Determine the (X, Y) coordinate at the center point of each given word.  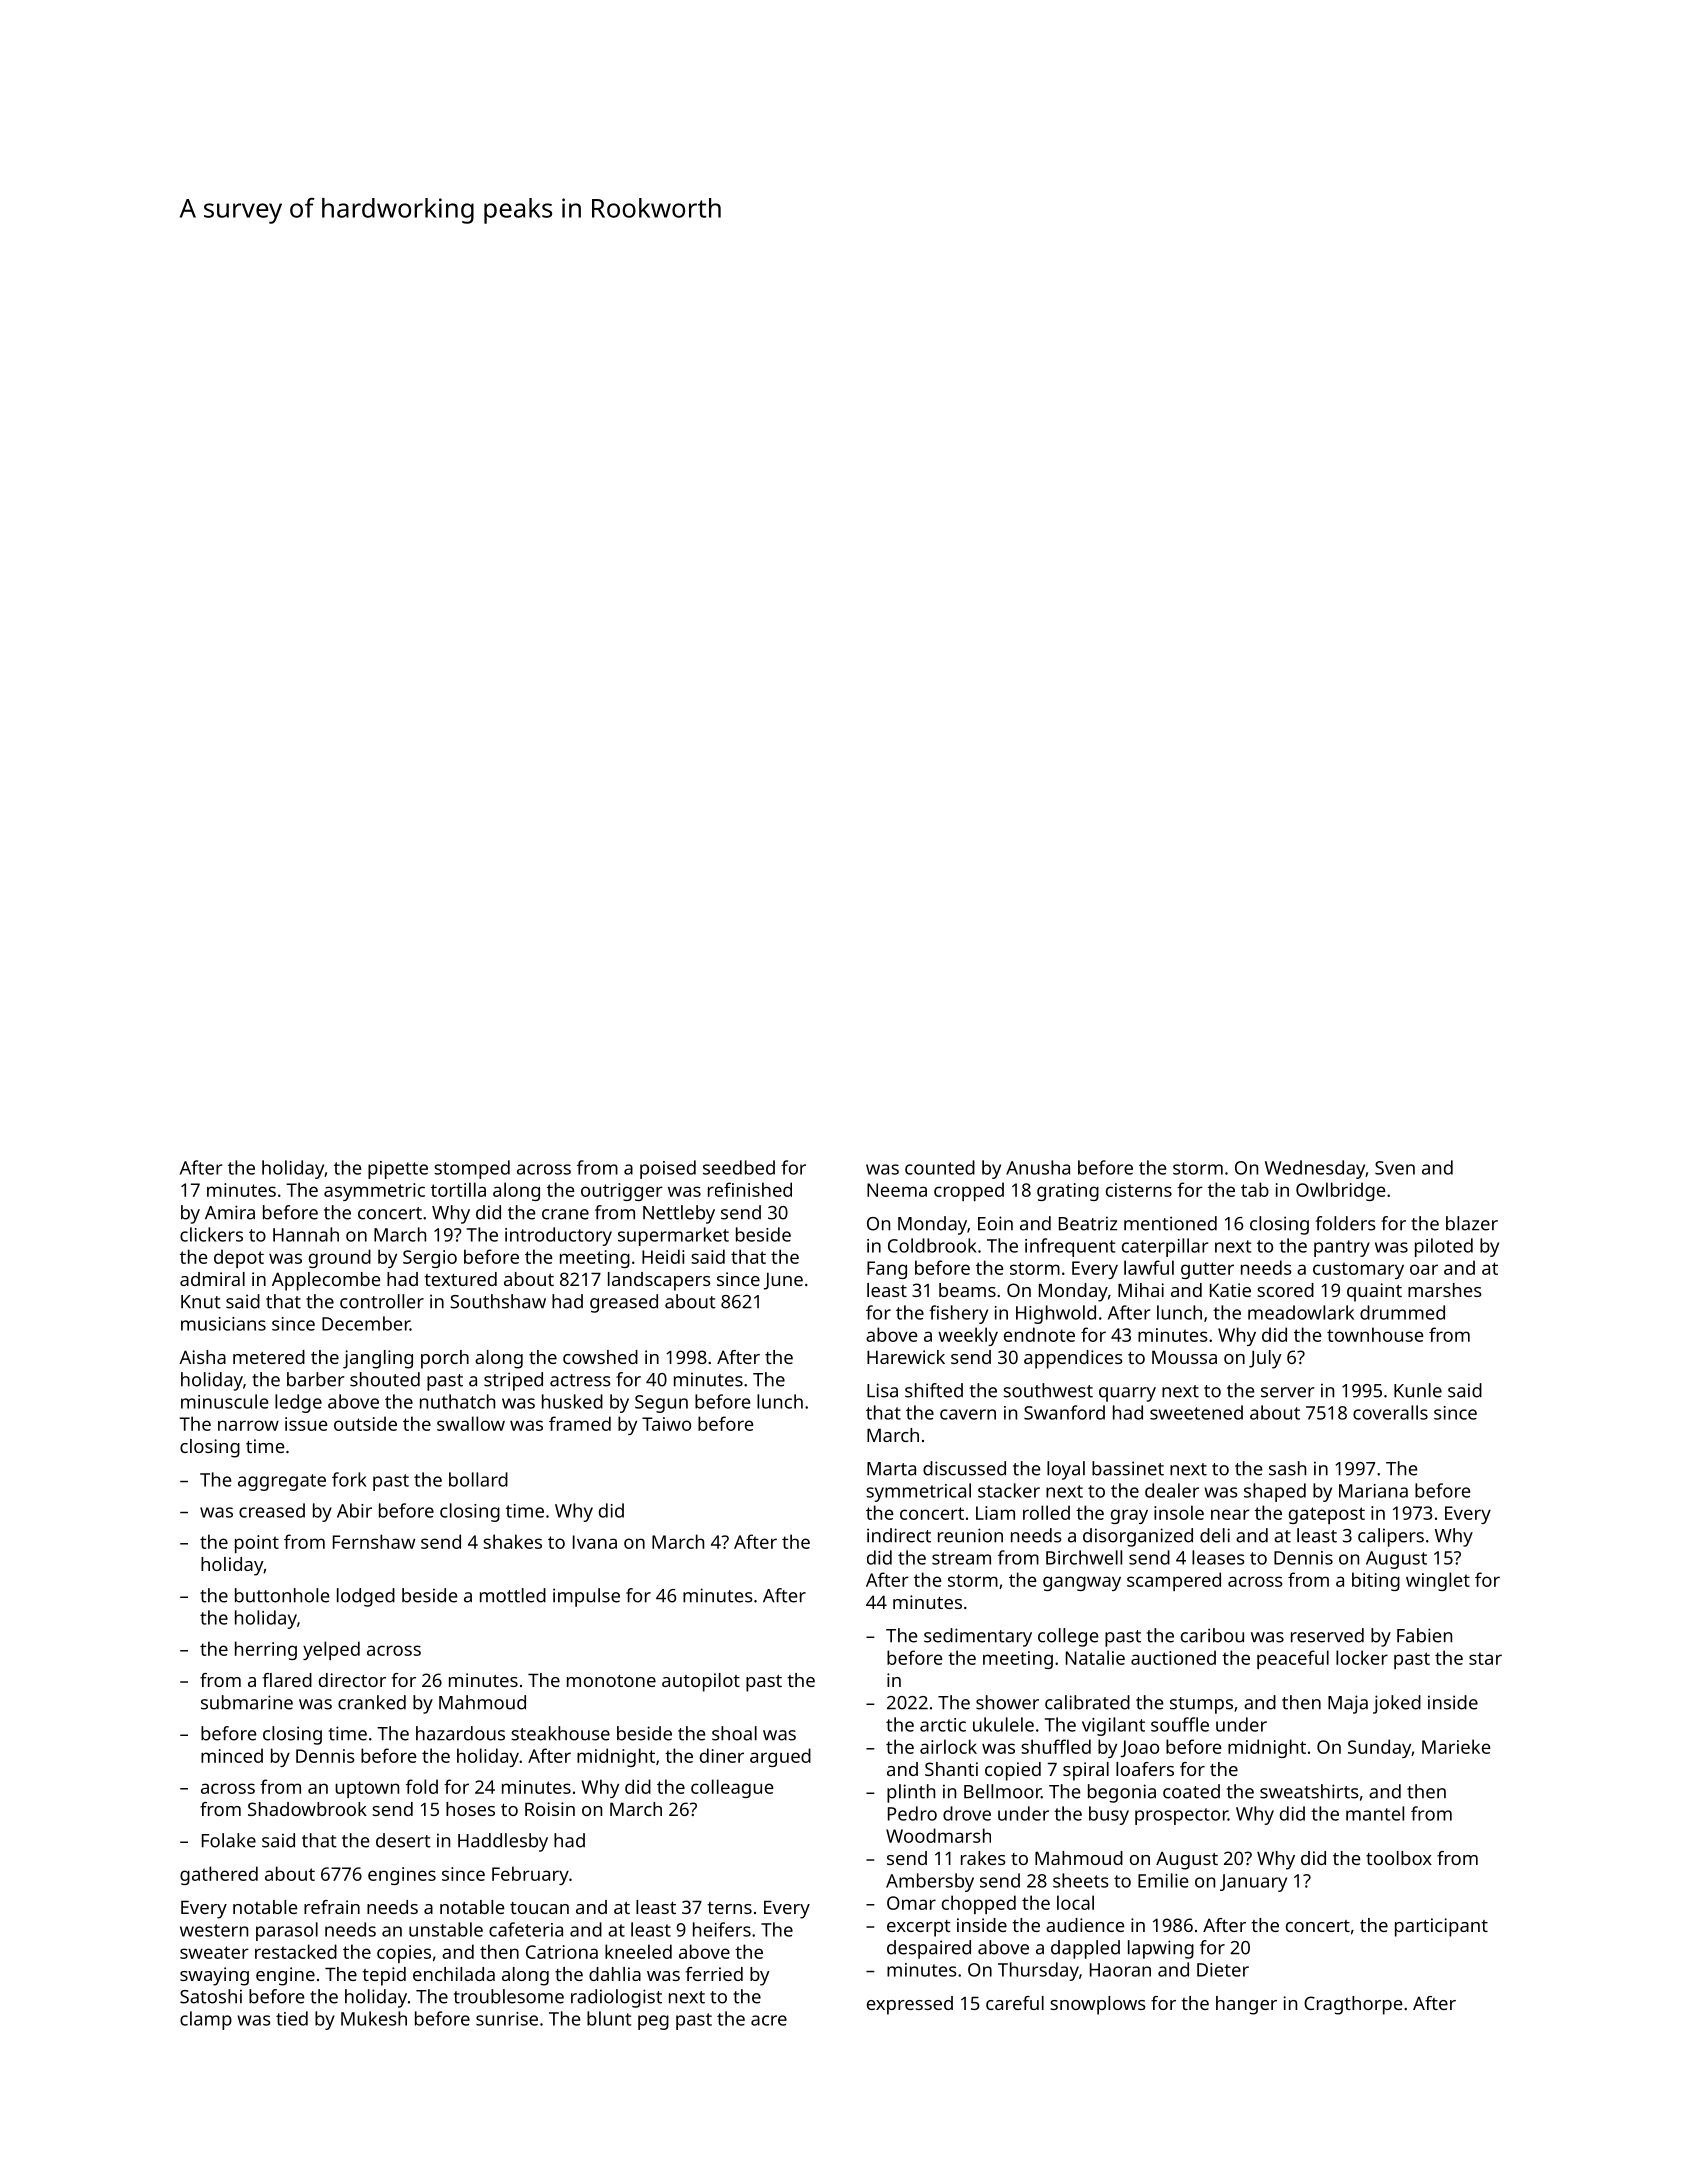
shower (1007, 1702)
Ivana (595, 1542)
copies (404, 1954)
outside (365, 1423)
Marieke (1456, 1746)
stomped (472, 1169)
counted (940, 1167)
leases (1218, 1557)
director (352, 1680)
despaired (929, 1949)
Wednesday (1315, 1169)
